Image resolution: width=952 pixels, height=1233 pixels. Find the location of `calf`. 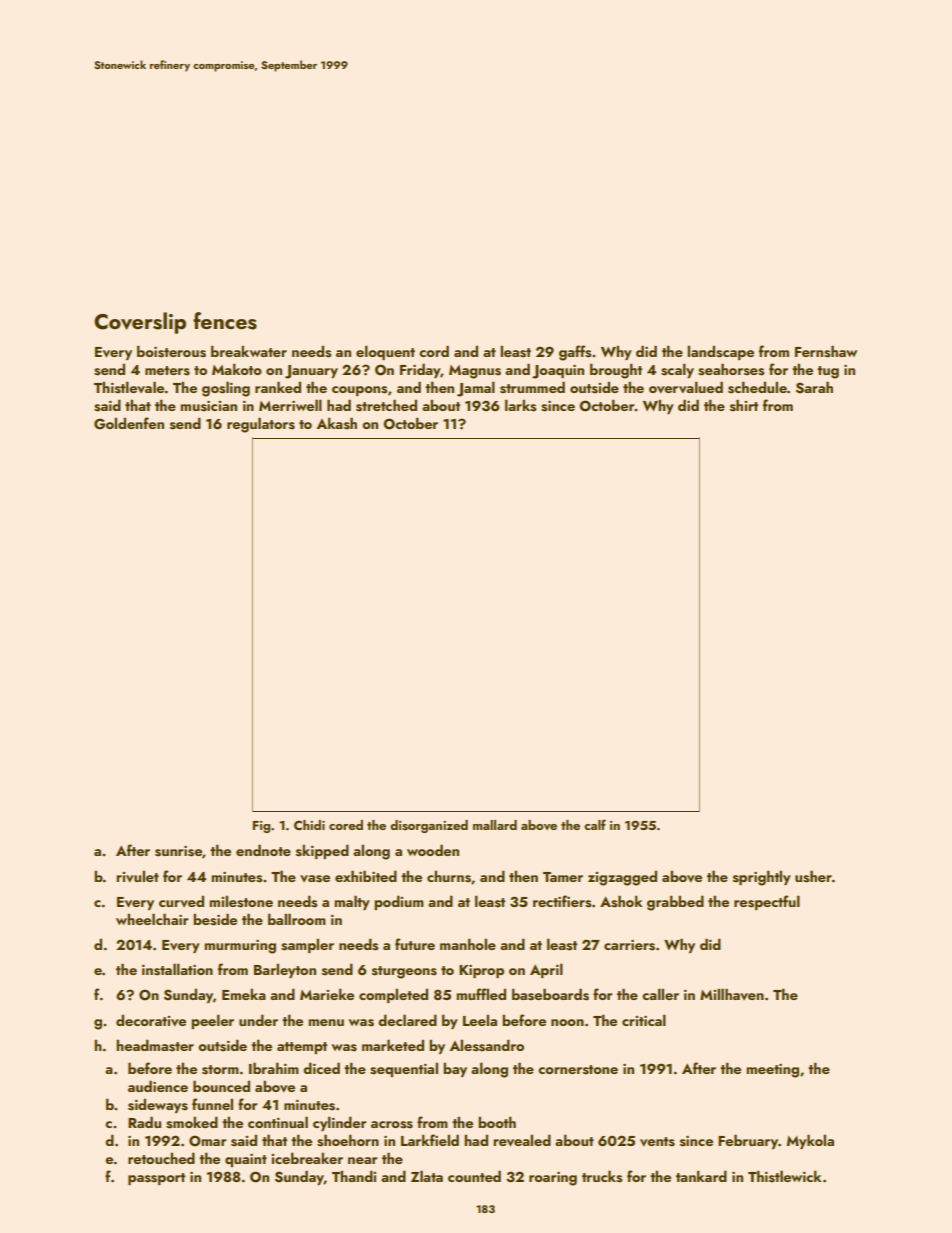

calf is located at coordinates (595, 824).
